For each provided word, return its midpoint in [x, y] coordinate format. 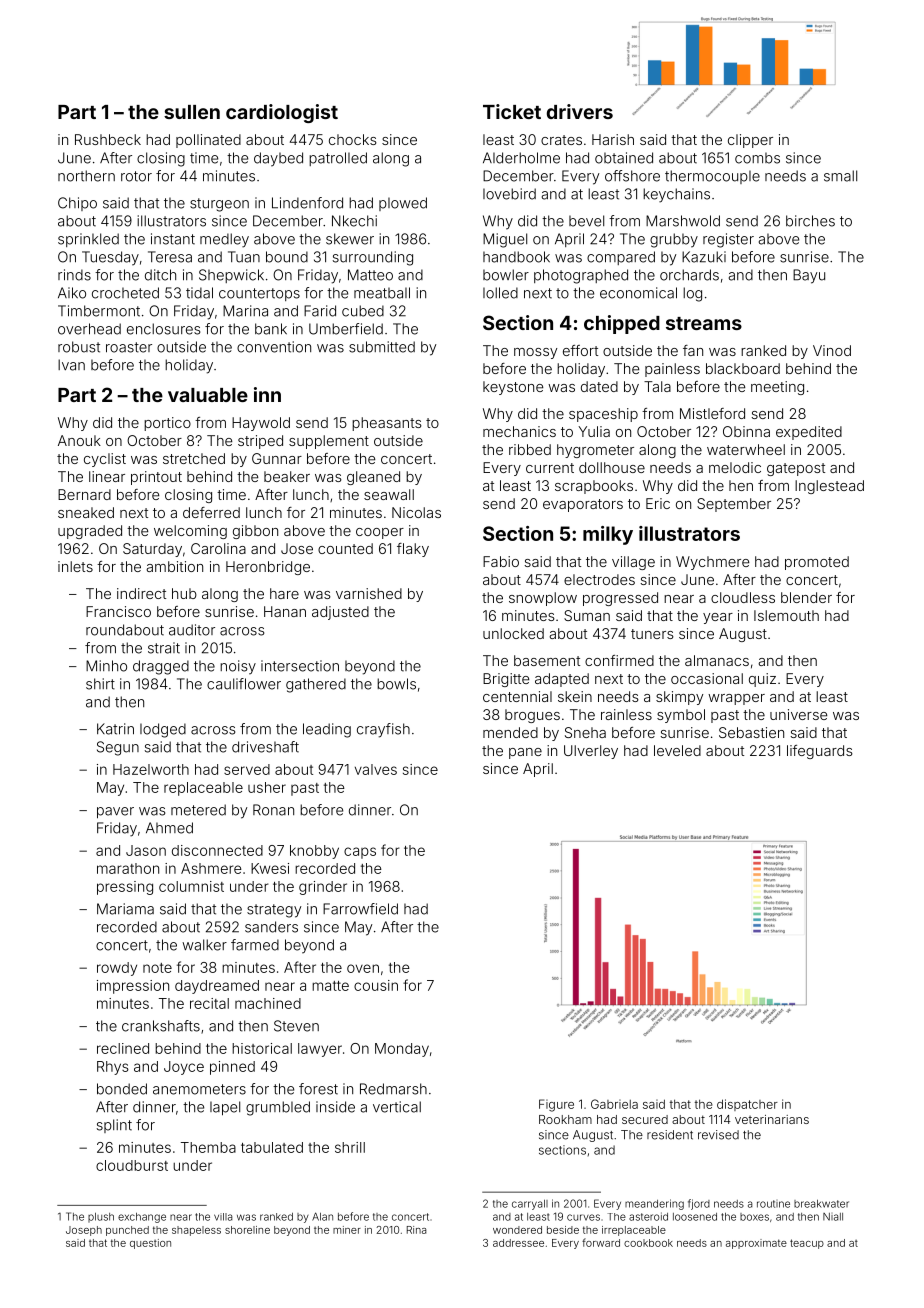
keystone [513, 388]
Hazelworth [151, 769]
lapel [225, 1108]
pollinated [208, 141]
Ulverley [591, 752]
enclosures [163, 329]
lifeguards [820, 752]
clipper [750, 141]
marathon [128, 868]
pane [525, 753]
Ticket [512, 111]
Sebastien [751, 732]
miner [347, 1230]
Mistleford [712, 413]
